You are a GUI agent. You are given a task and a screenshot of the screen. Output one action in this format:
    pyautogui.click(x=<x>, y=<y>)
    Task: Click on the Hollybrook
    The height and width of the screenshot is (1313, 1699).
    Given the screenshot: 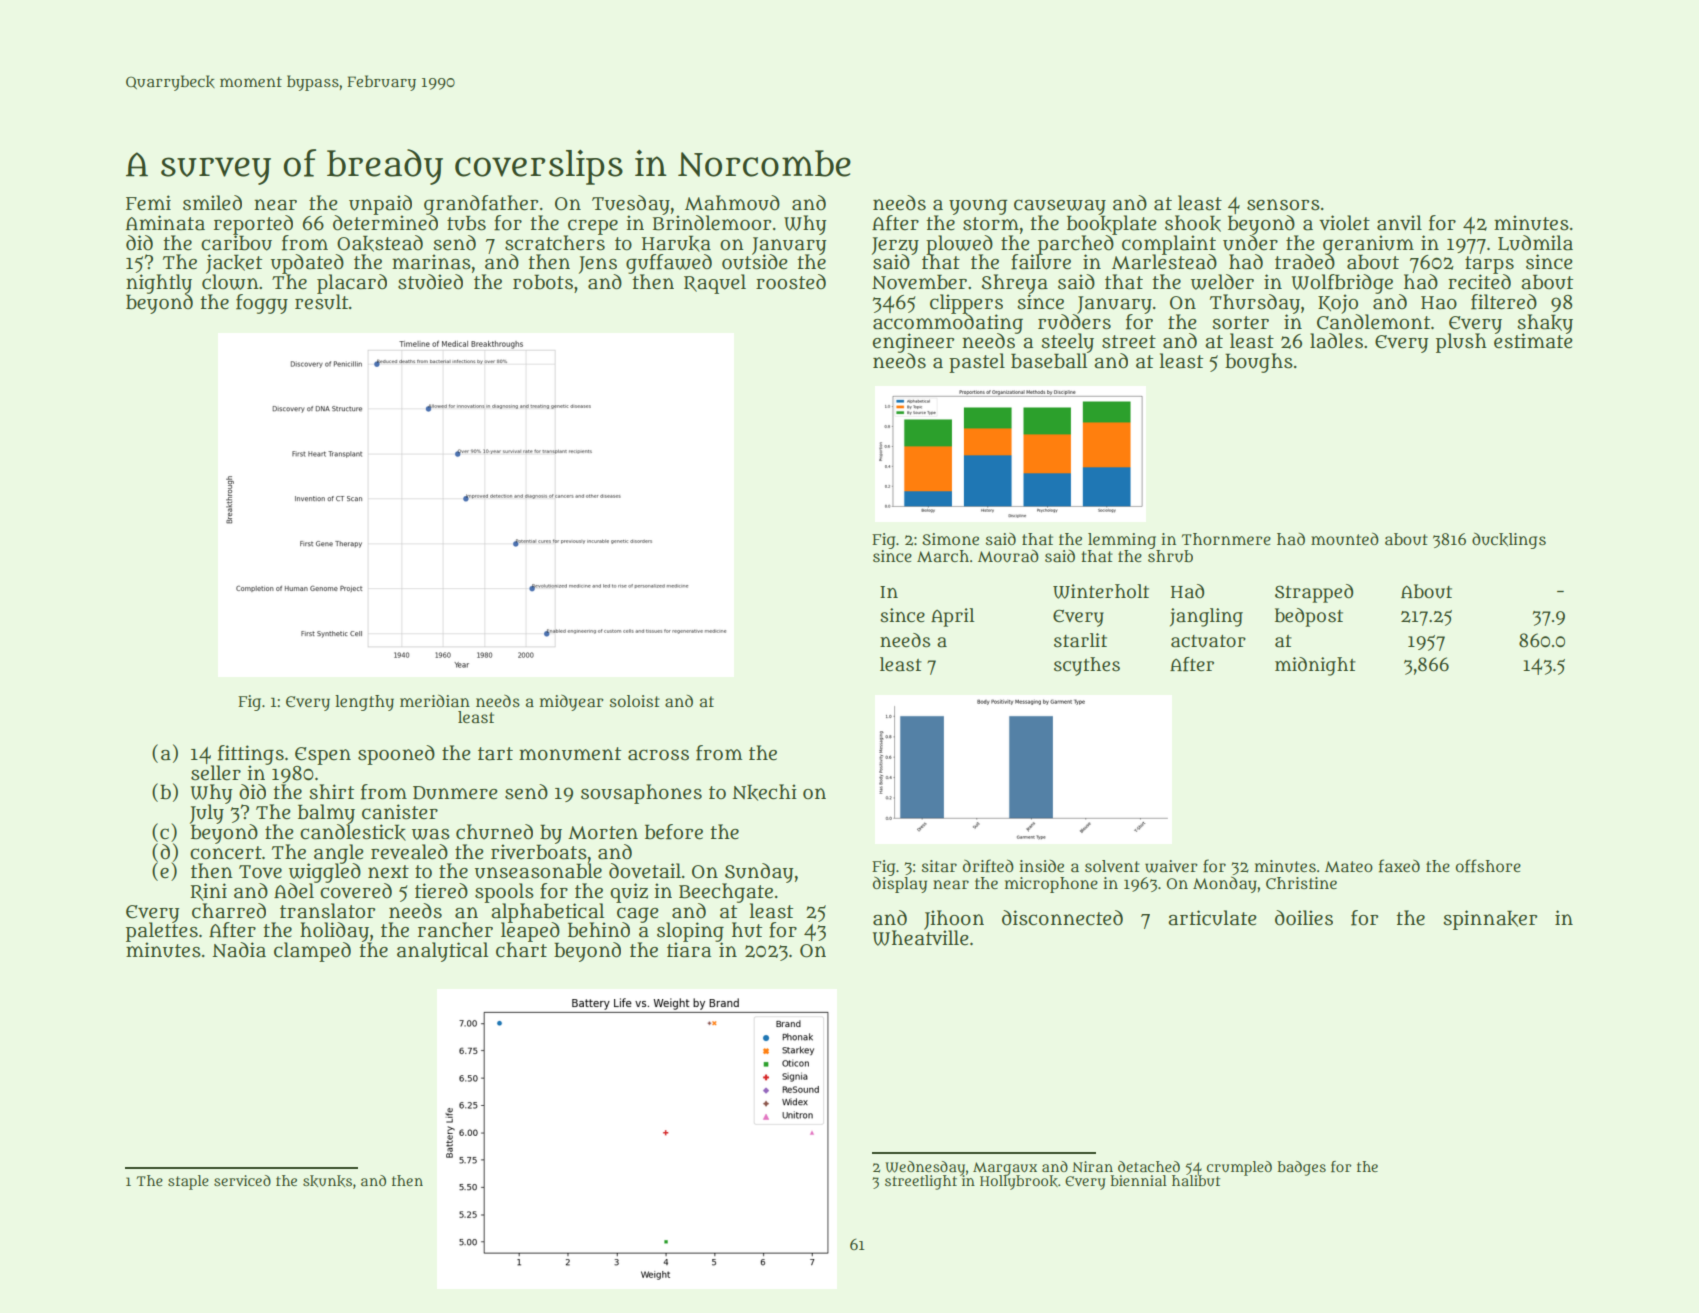 What is the action you would take?
    pyautogui.click(x=1019, y=1182)
